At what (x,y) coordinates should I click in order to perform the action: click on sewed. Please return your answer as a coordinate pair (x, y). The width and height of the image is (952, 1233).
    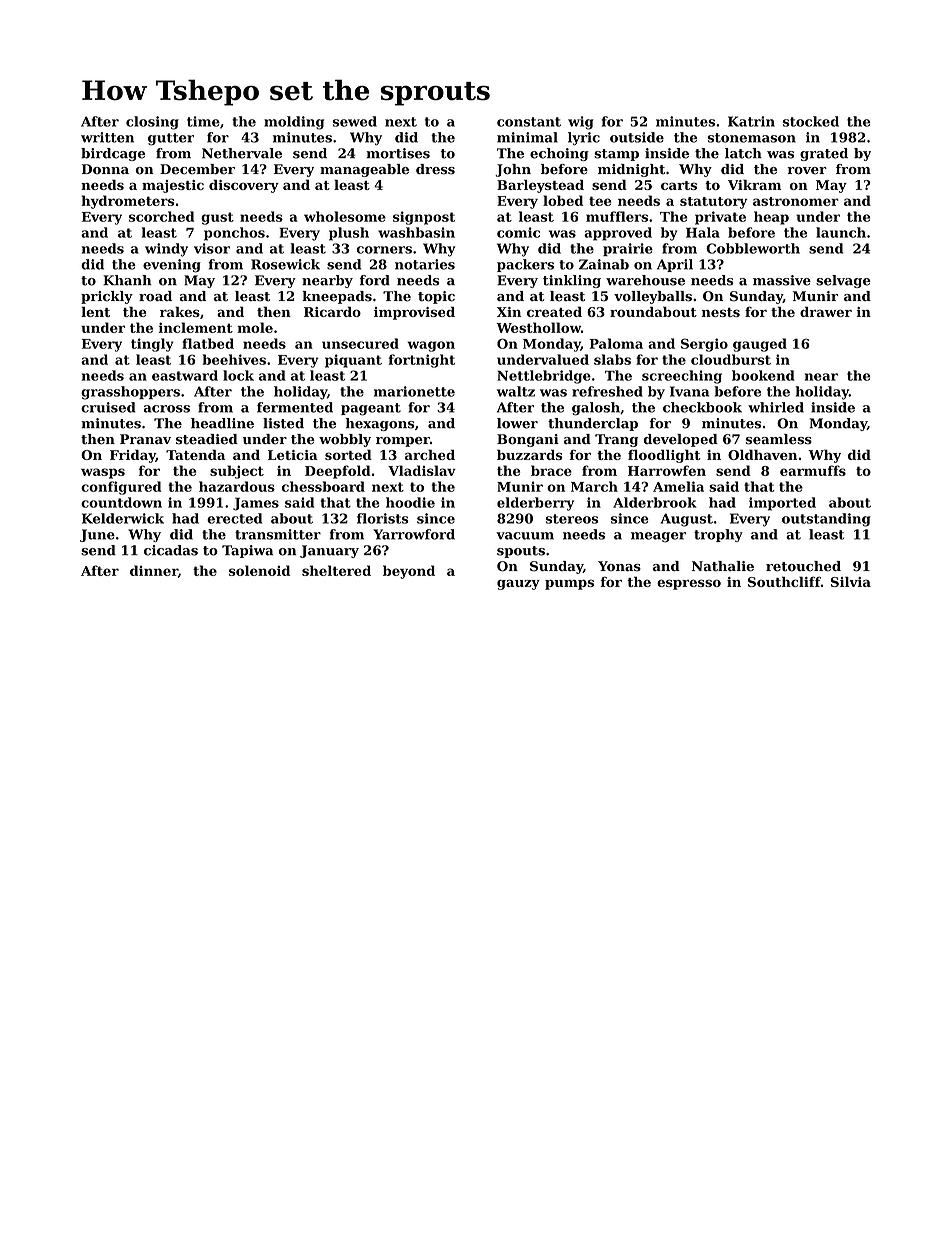
    Looking at the image, I should click on (355, 121).
